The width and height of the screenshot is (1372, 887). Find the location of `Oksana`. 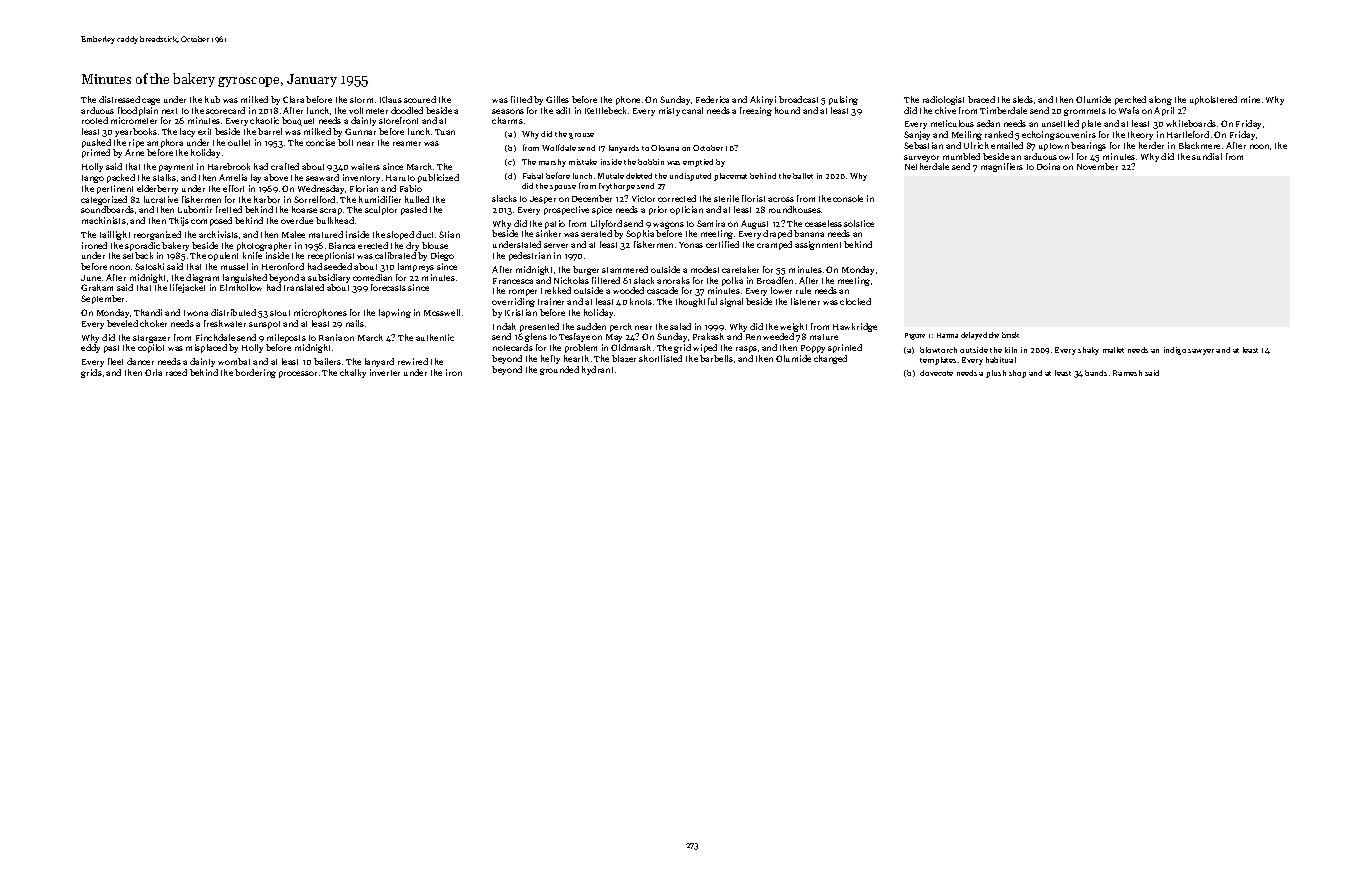

Oksana is located at coordinates (665, 148).
